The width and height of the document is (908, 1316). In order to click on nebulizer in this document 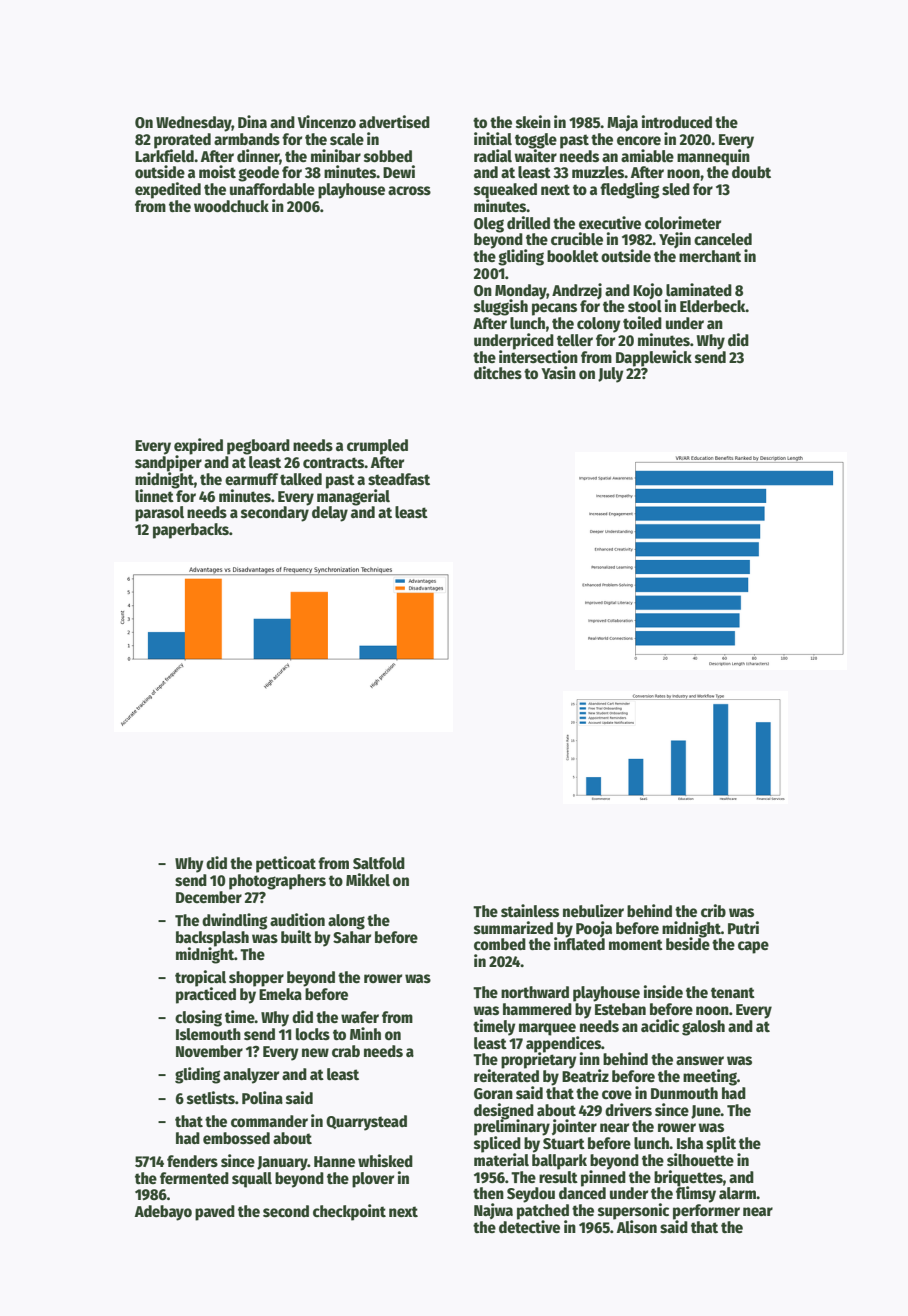, I will do `click(593, 911)`.
